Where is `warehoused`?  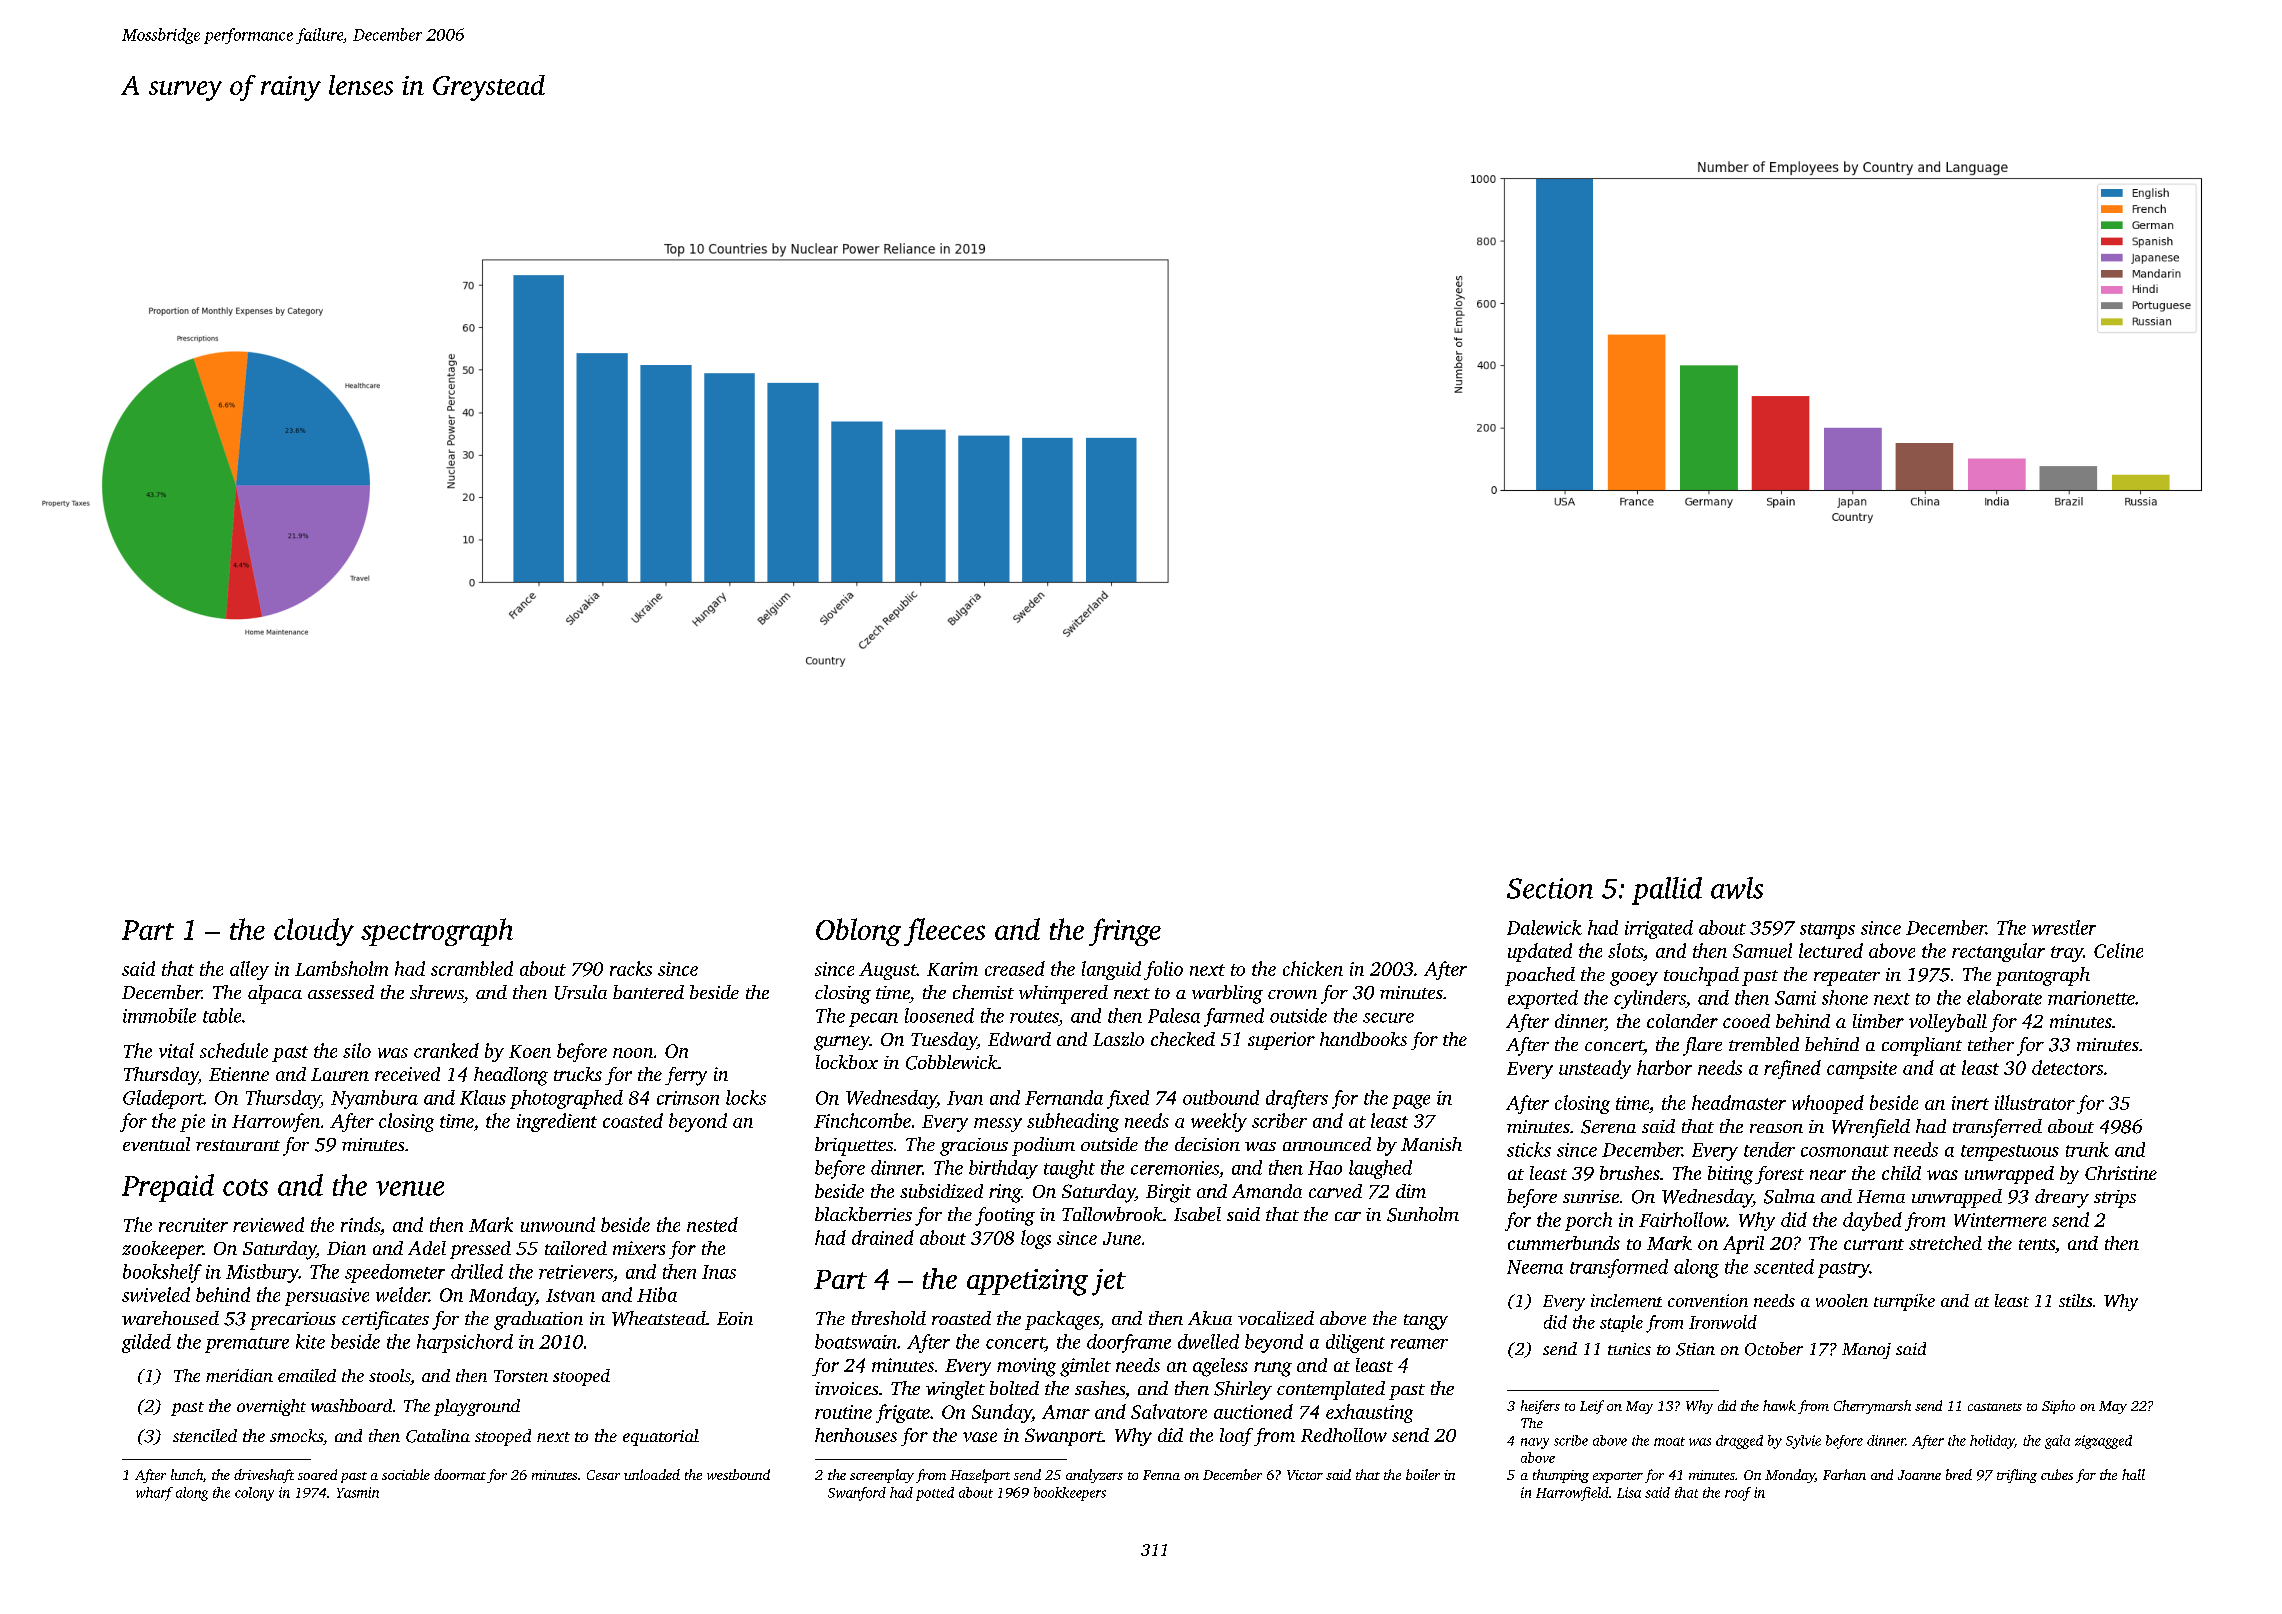
warehoused is located at coordinates (170, 1318).
